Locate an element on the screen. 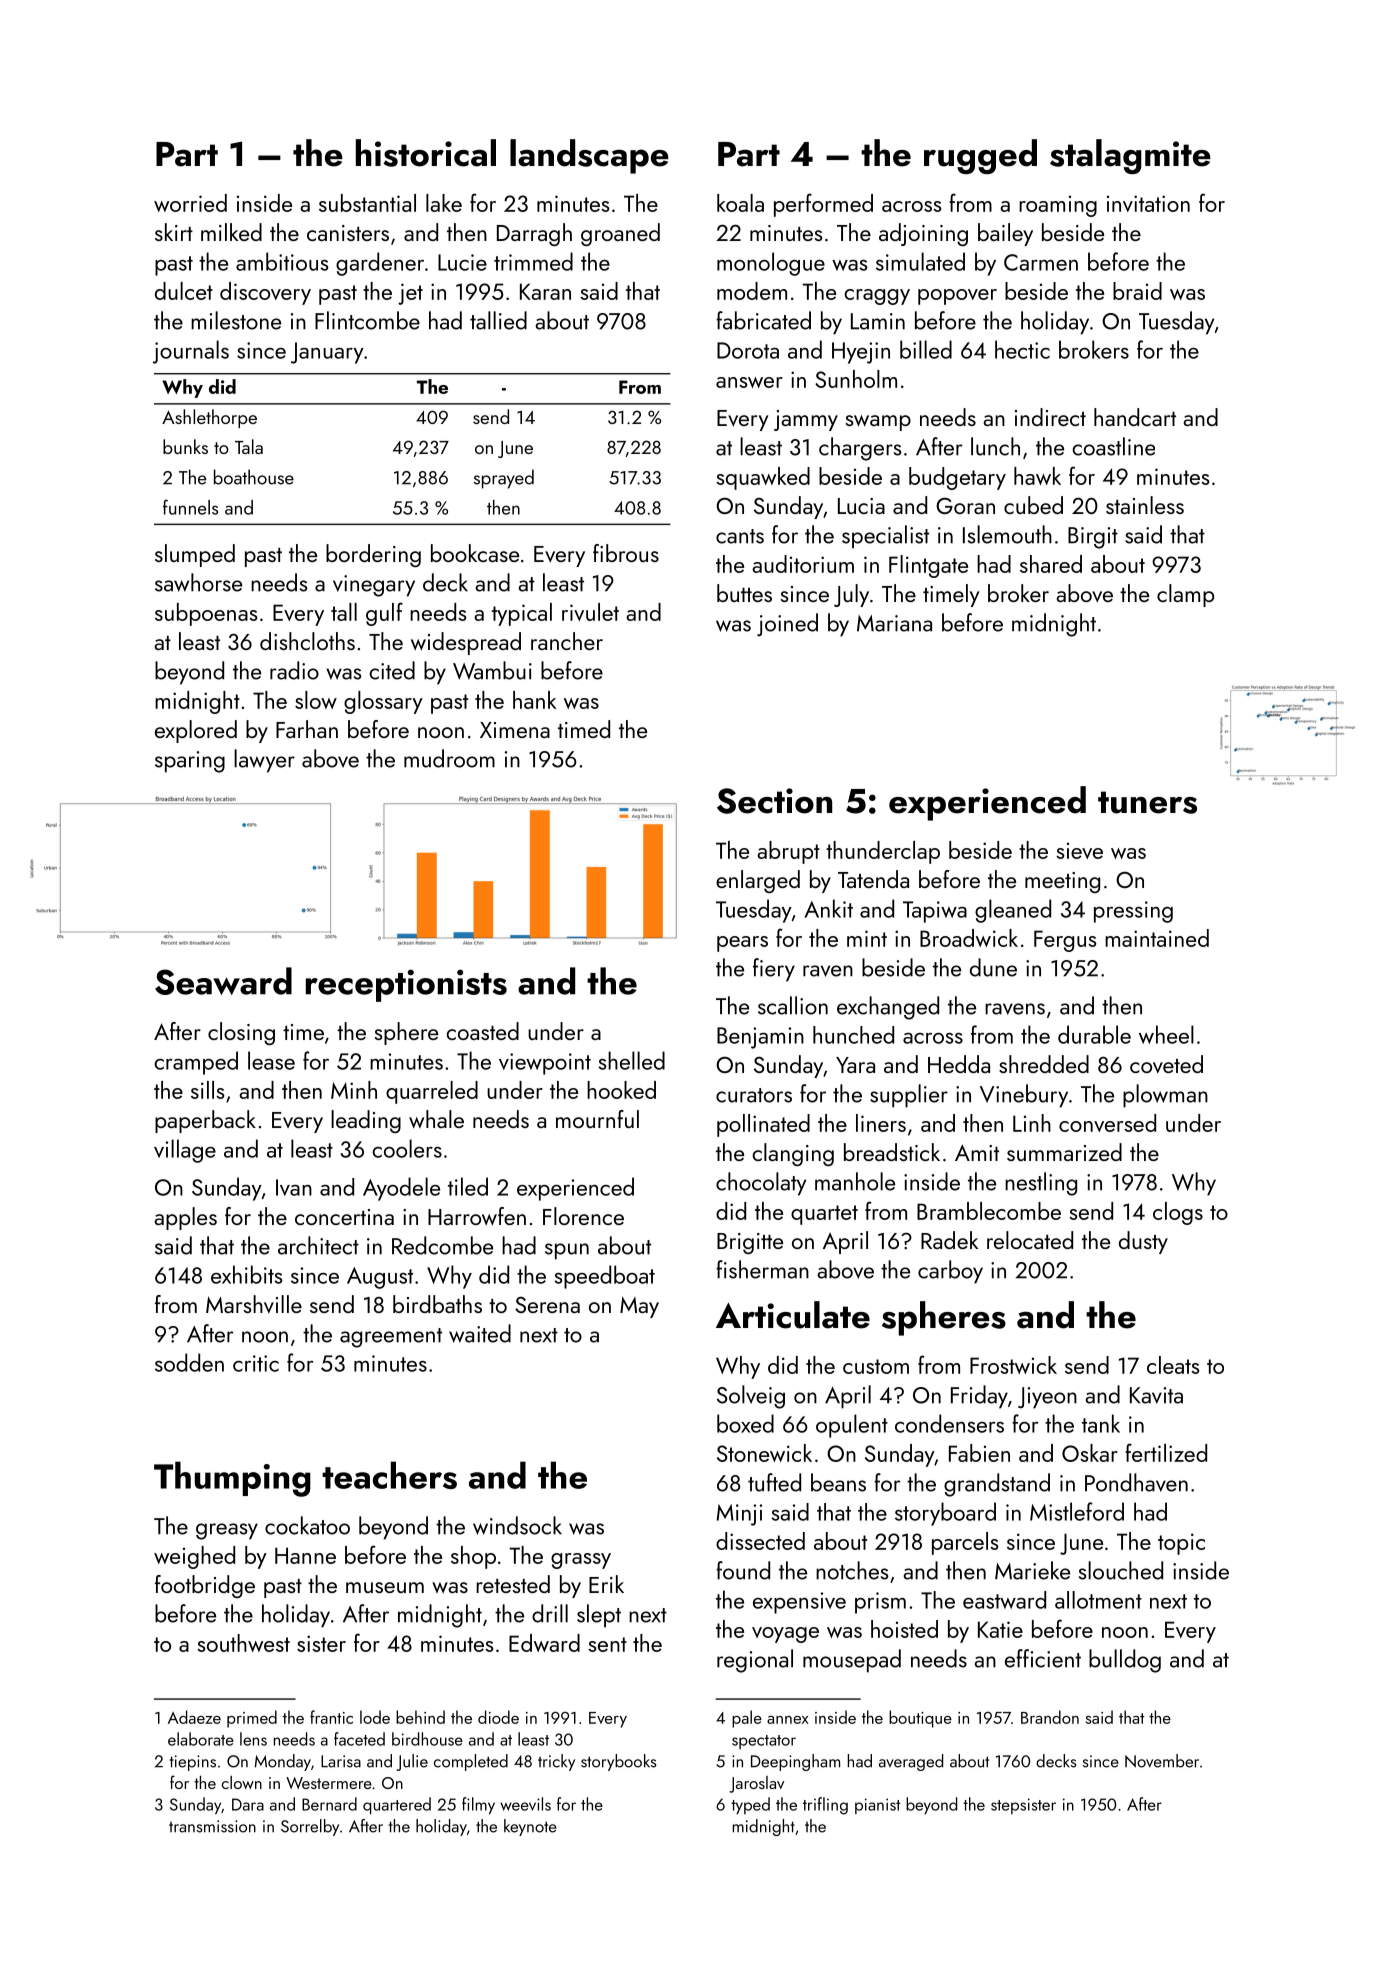 The width and height of the screenshot is (1386, 1969). lawyer is located at coordinates (264, 761).
